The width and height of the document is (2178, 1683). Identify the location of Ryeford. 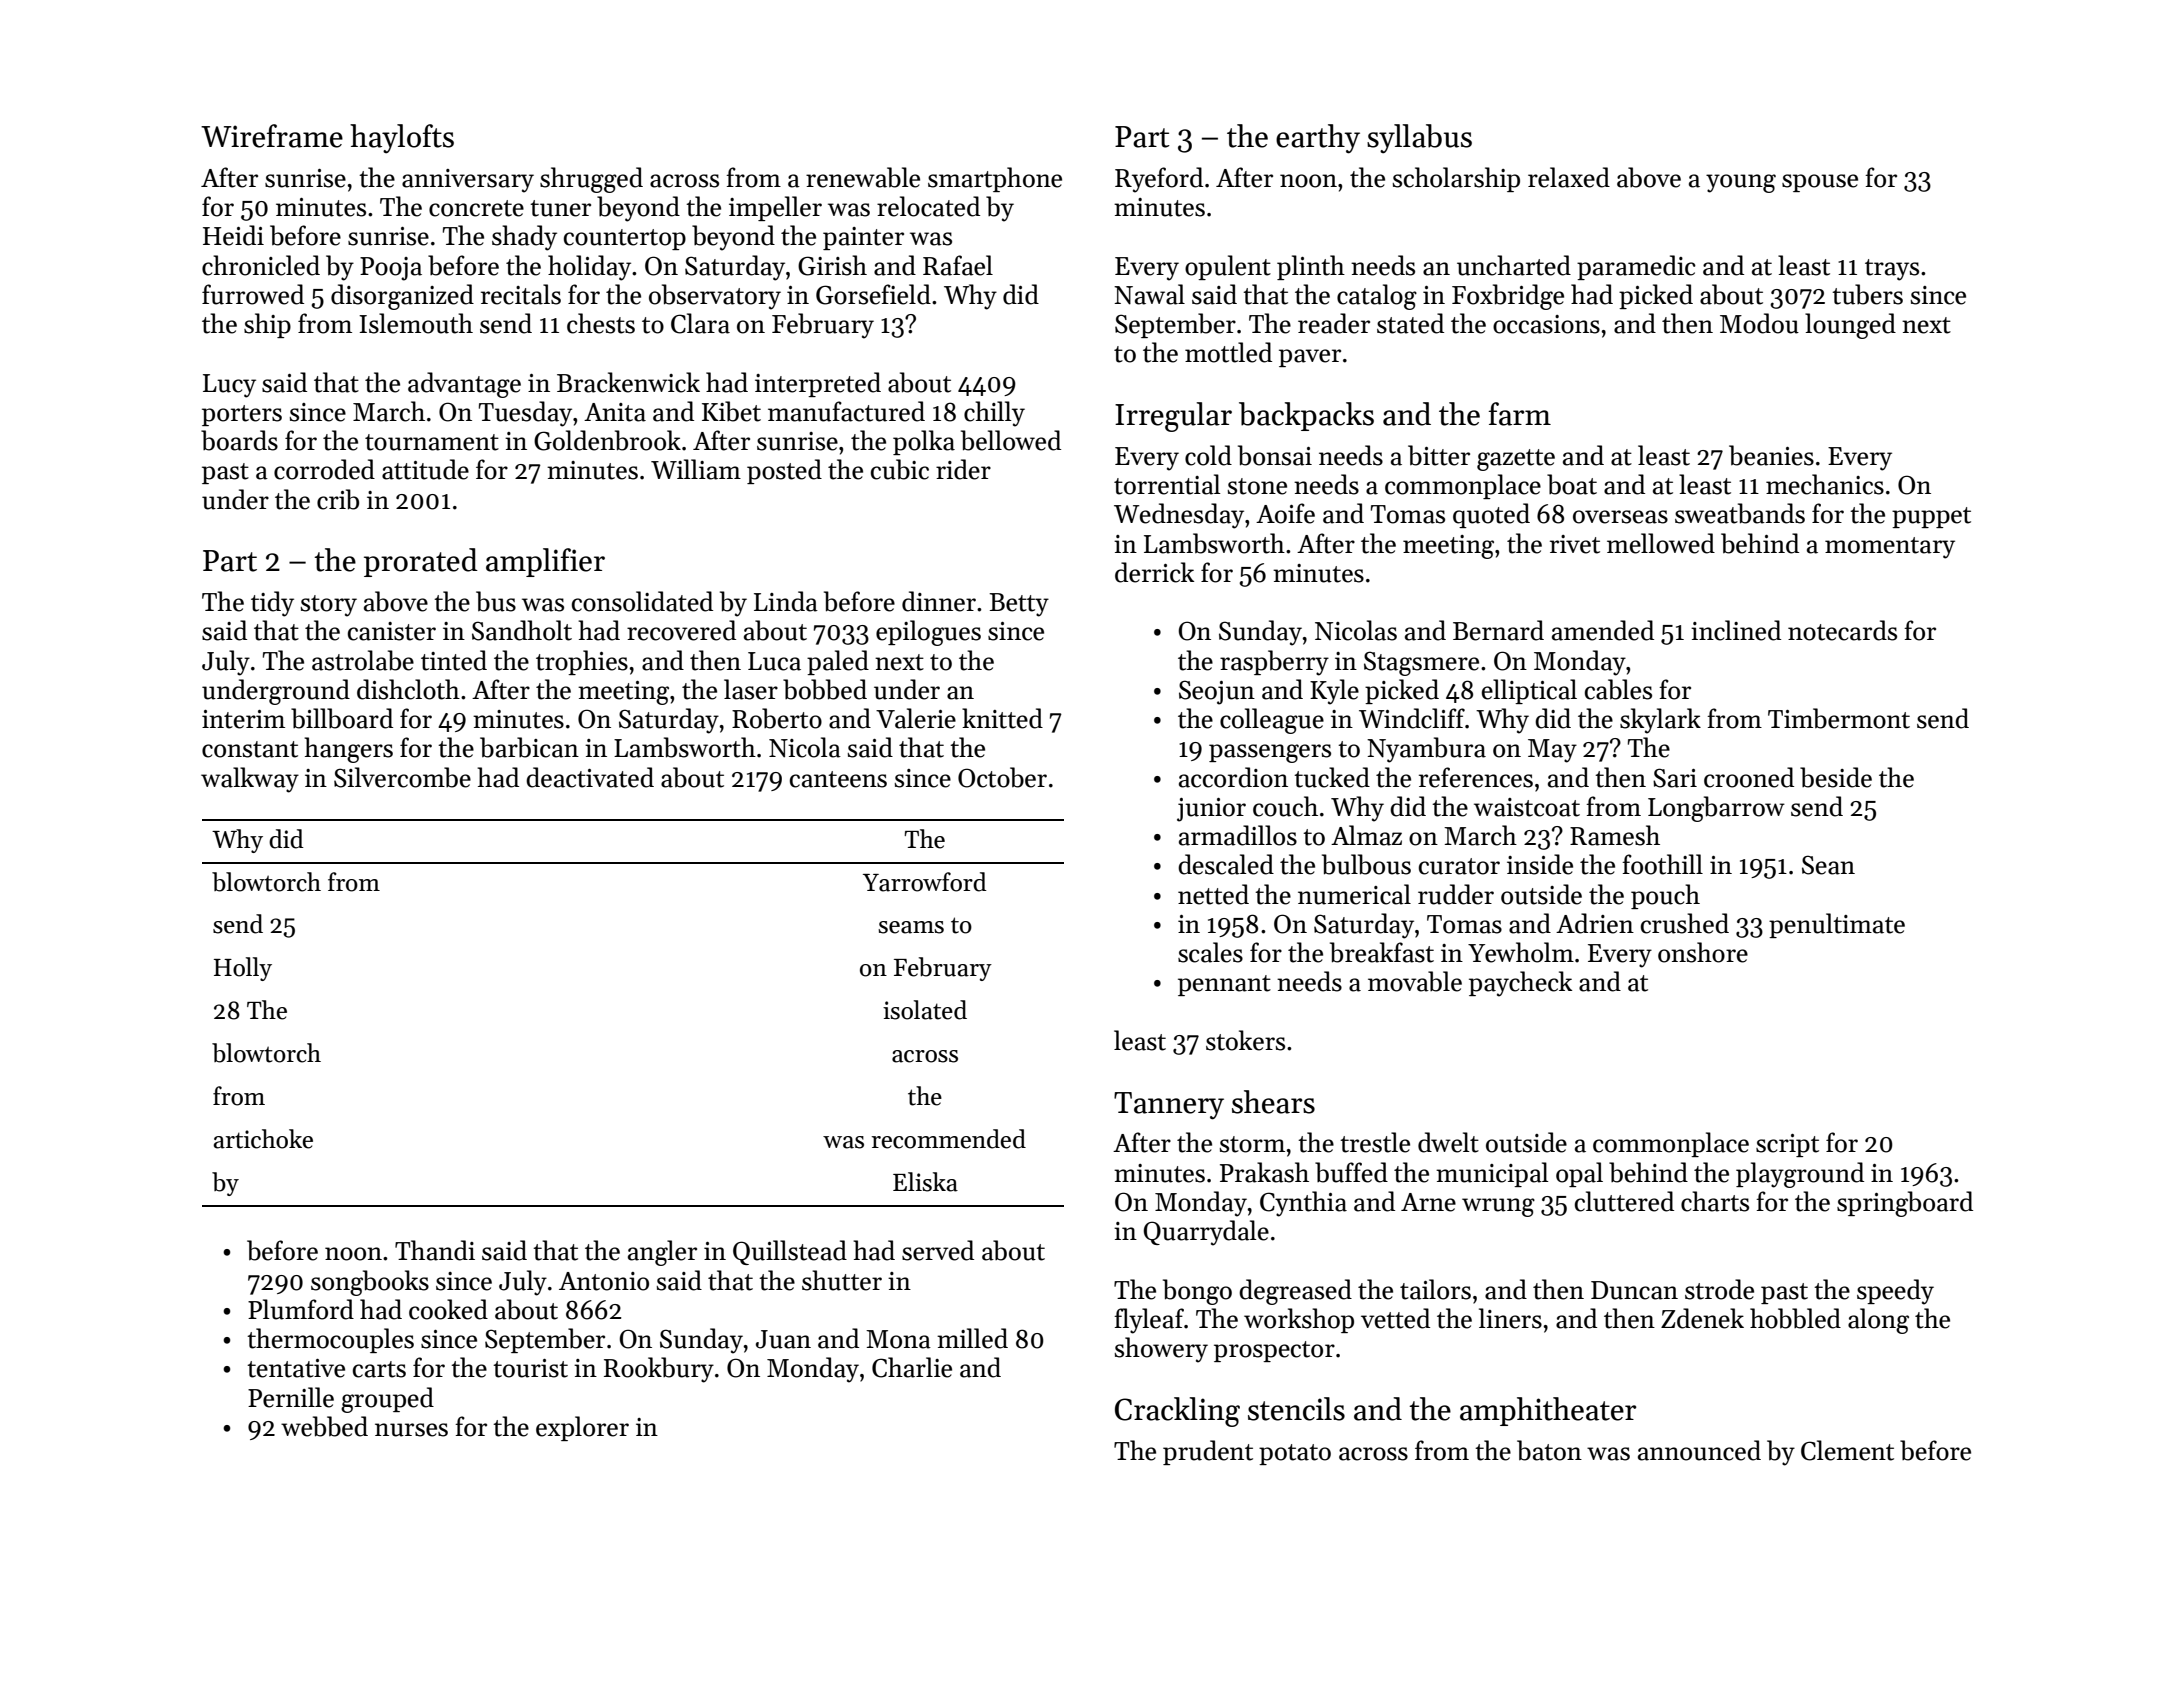
(1159, 180).
